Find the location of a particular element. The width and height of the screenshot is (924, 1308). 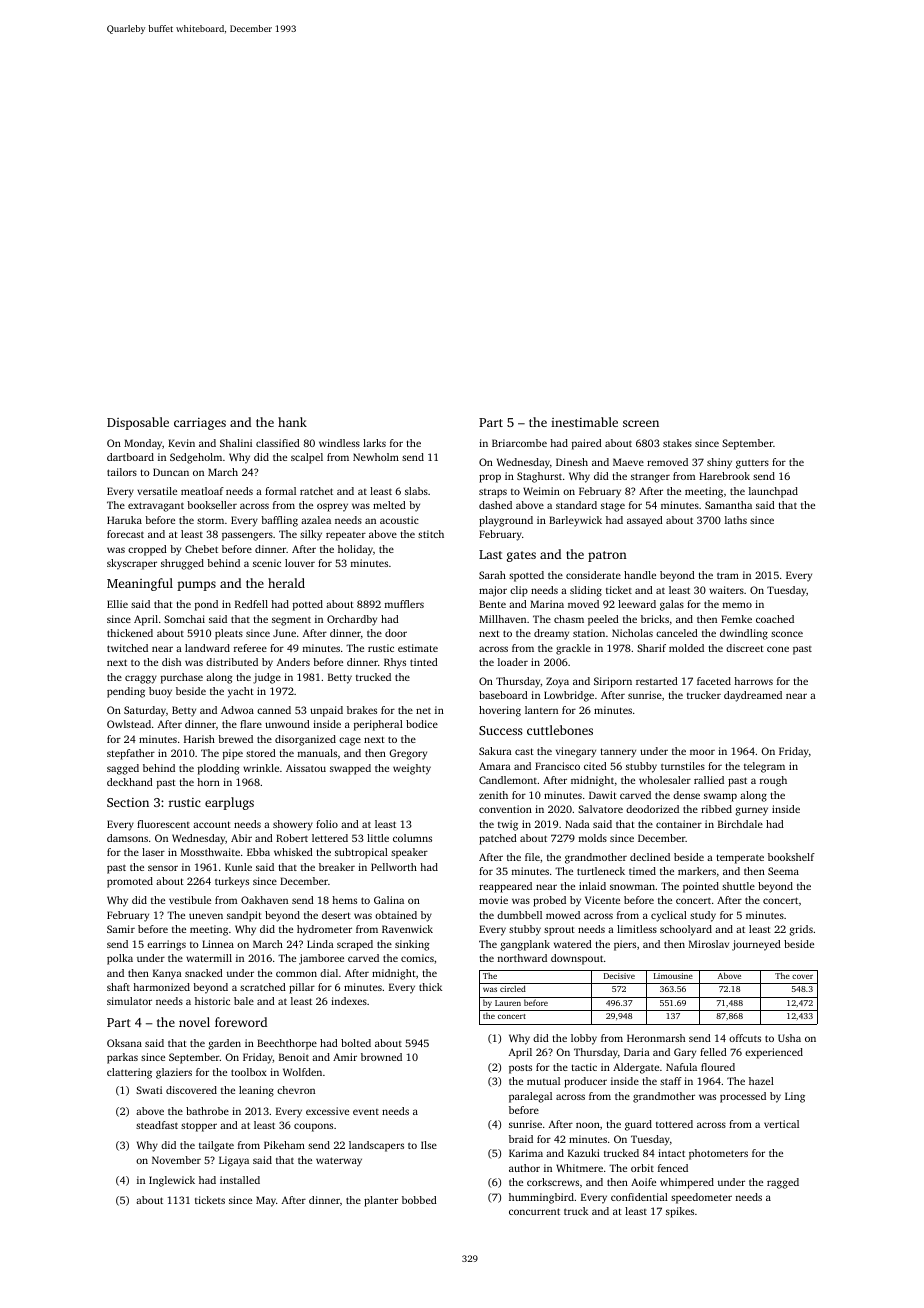

meatloaf is located at coordinates (202, 491).
